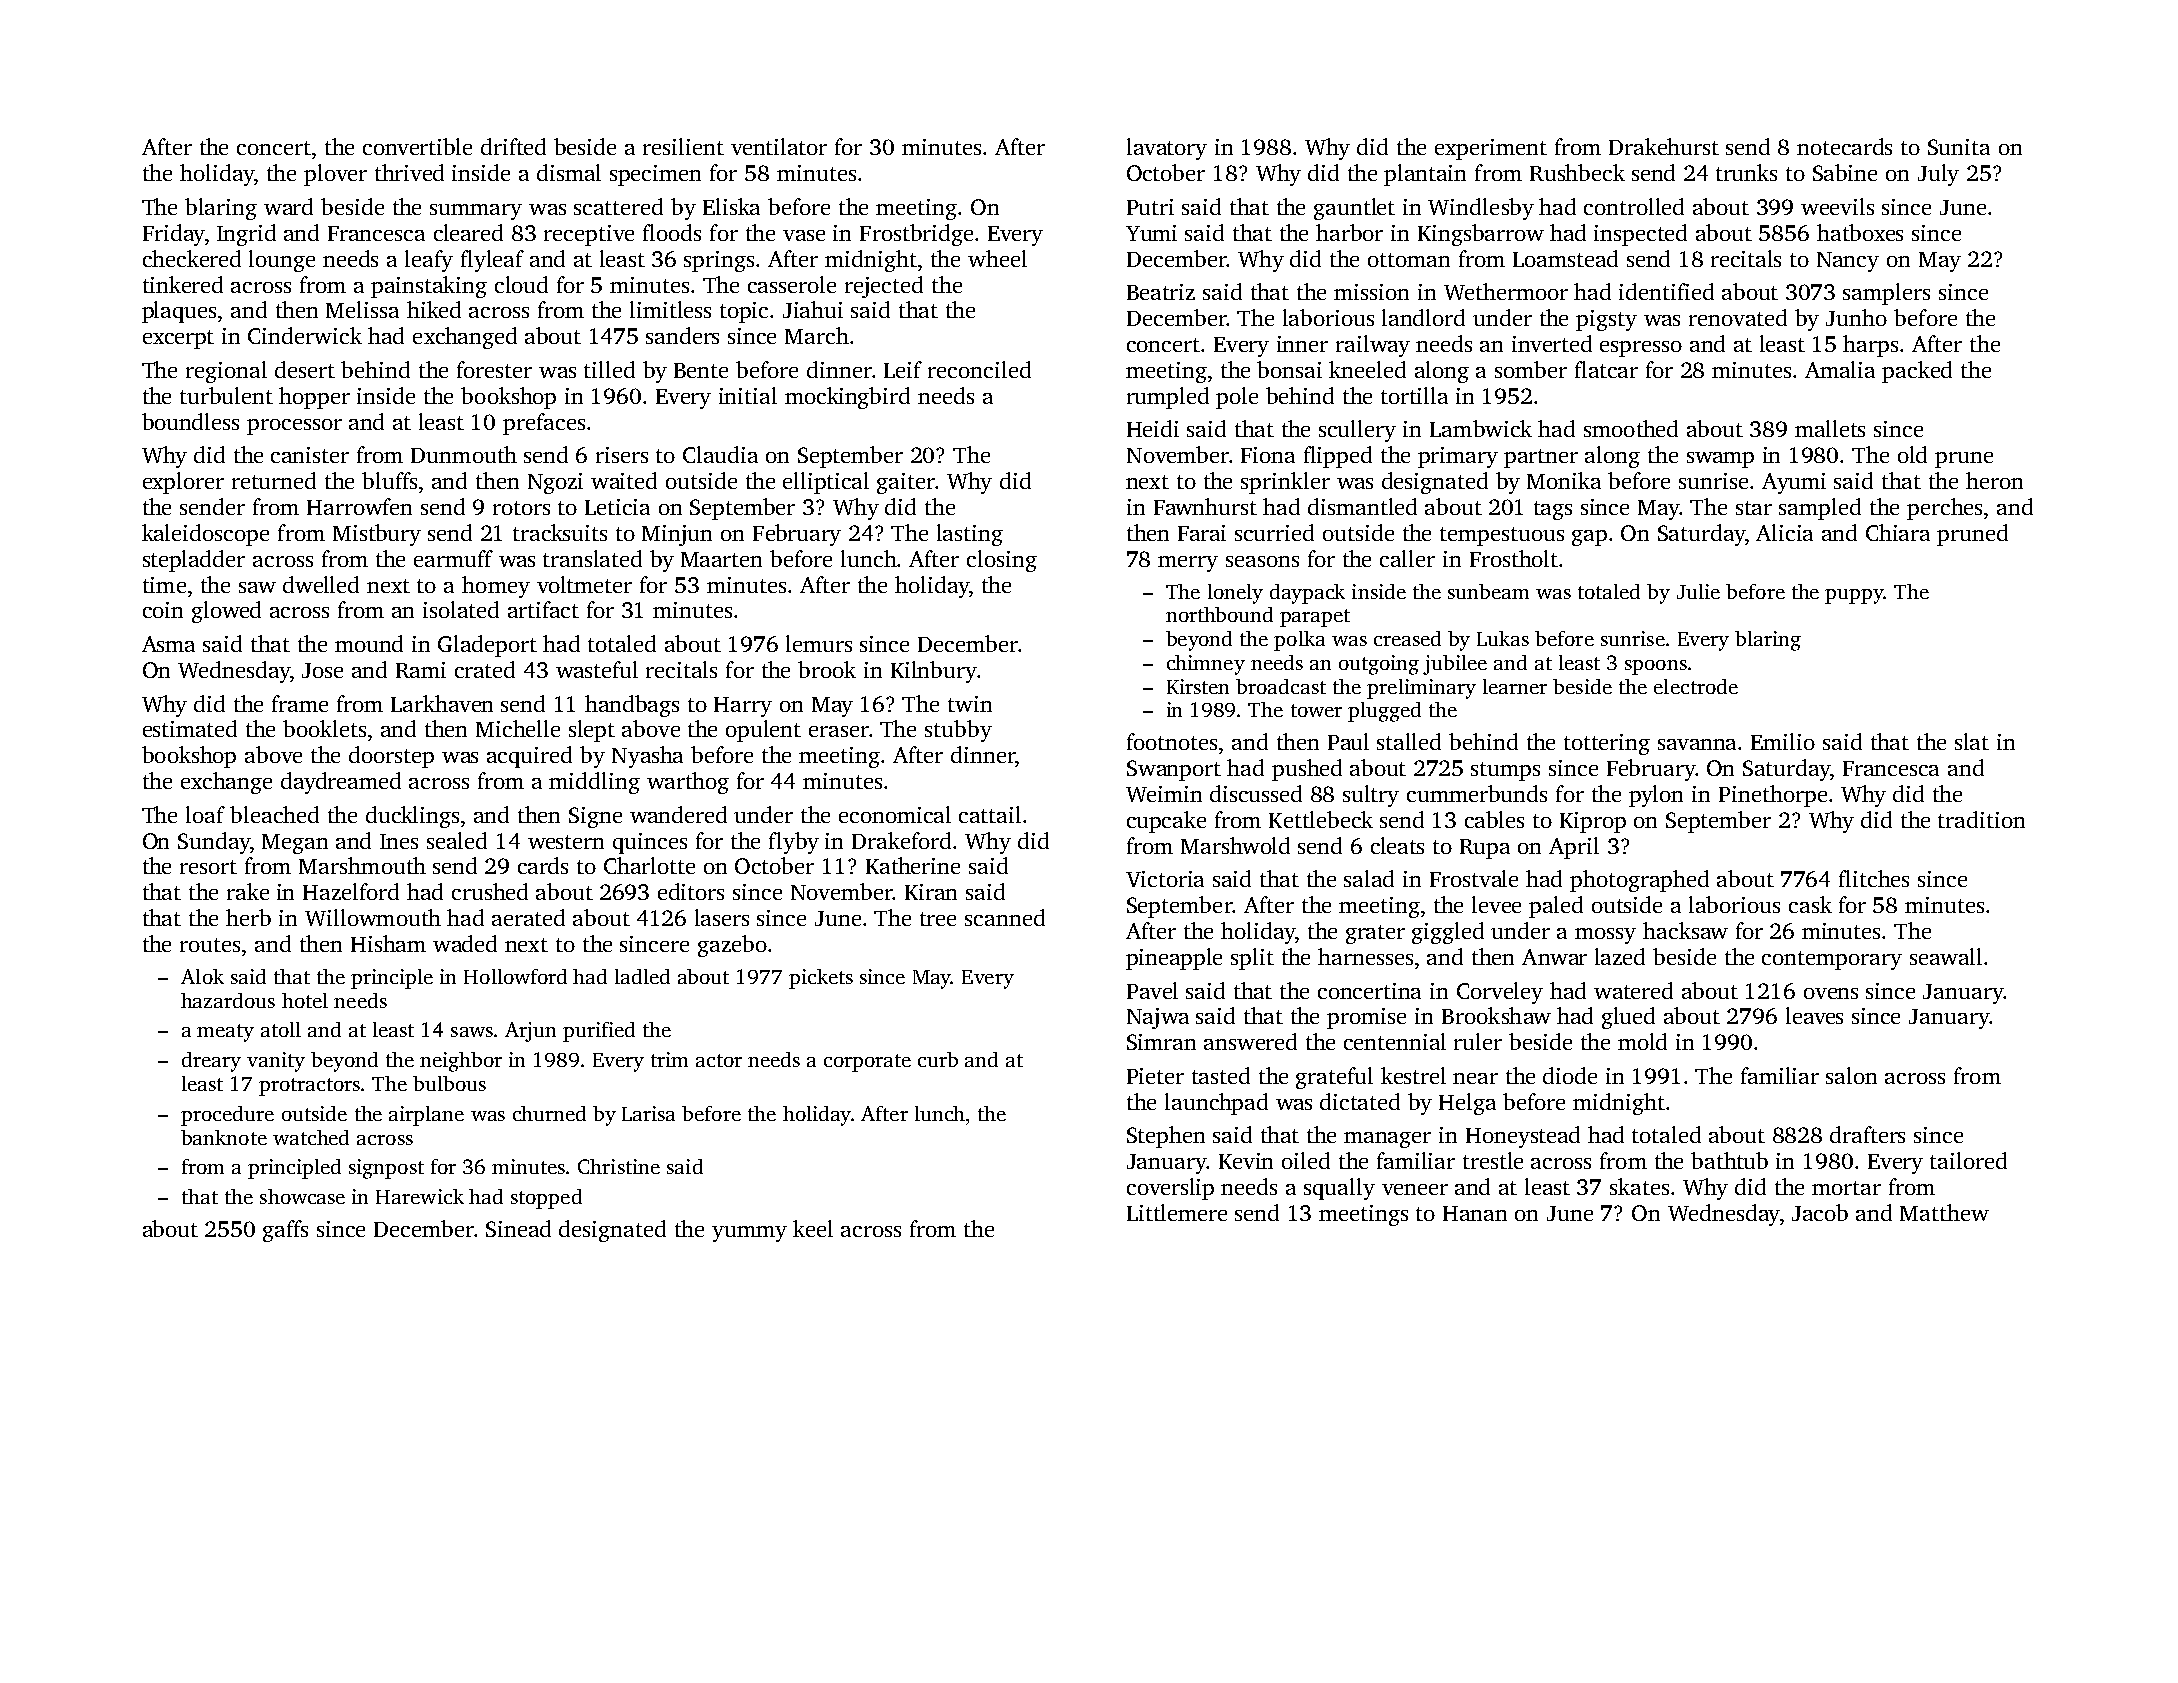 This screenshot has width=2178, height=1683. What do you see at coordinates (719, 261) in the screenshot?
I see `springs` at bounding box center [719, 261].
